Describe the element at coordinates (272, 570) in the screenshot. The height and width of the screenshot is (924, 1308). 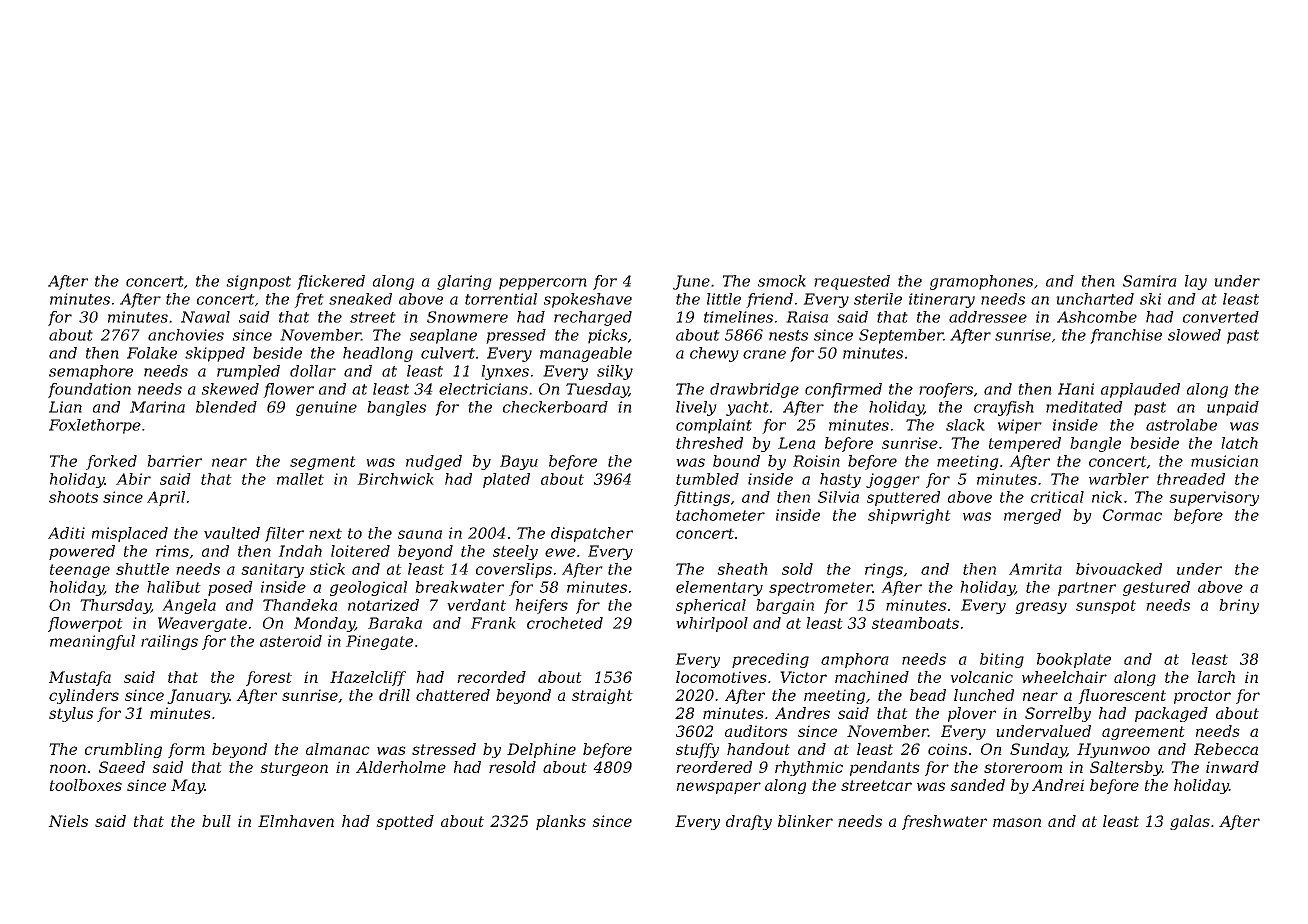
I see `sanitary` at that location.
